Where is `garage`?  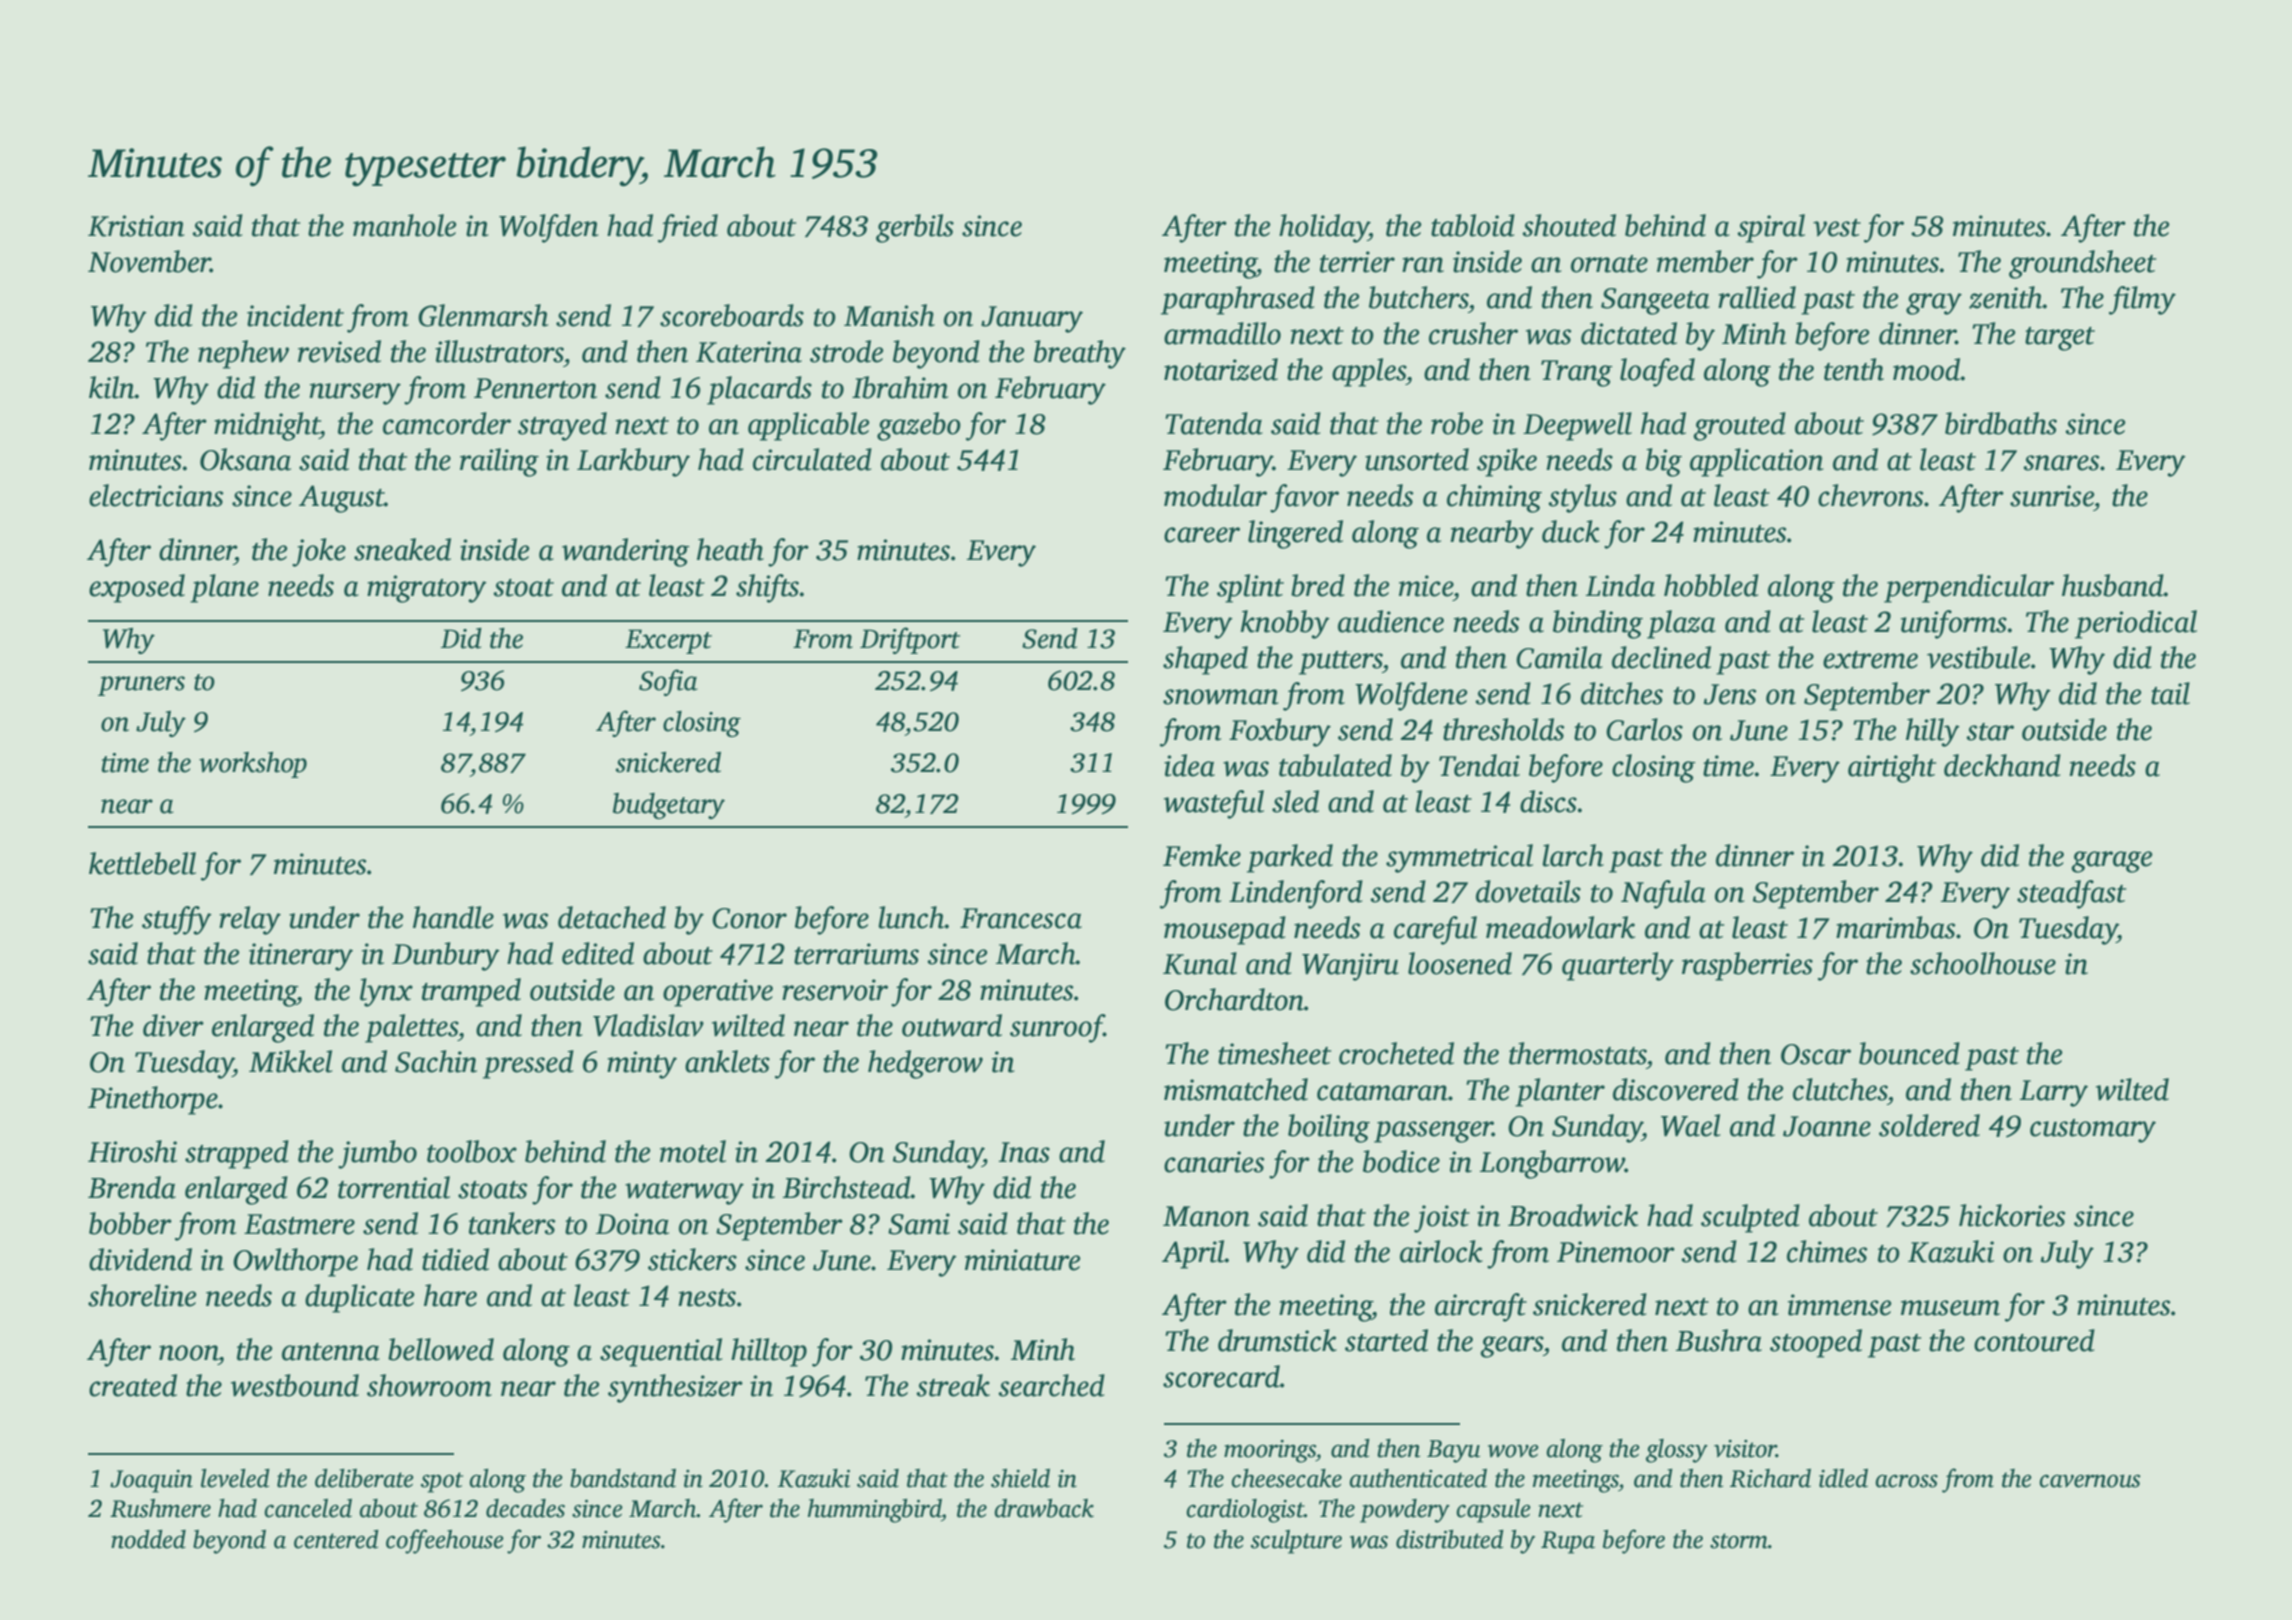
garage is located at coordinates (2112, 862).
